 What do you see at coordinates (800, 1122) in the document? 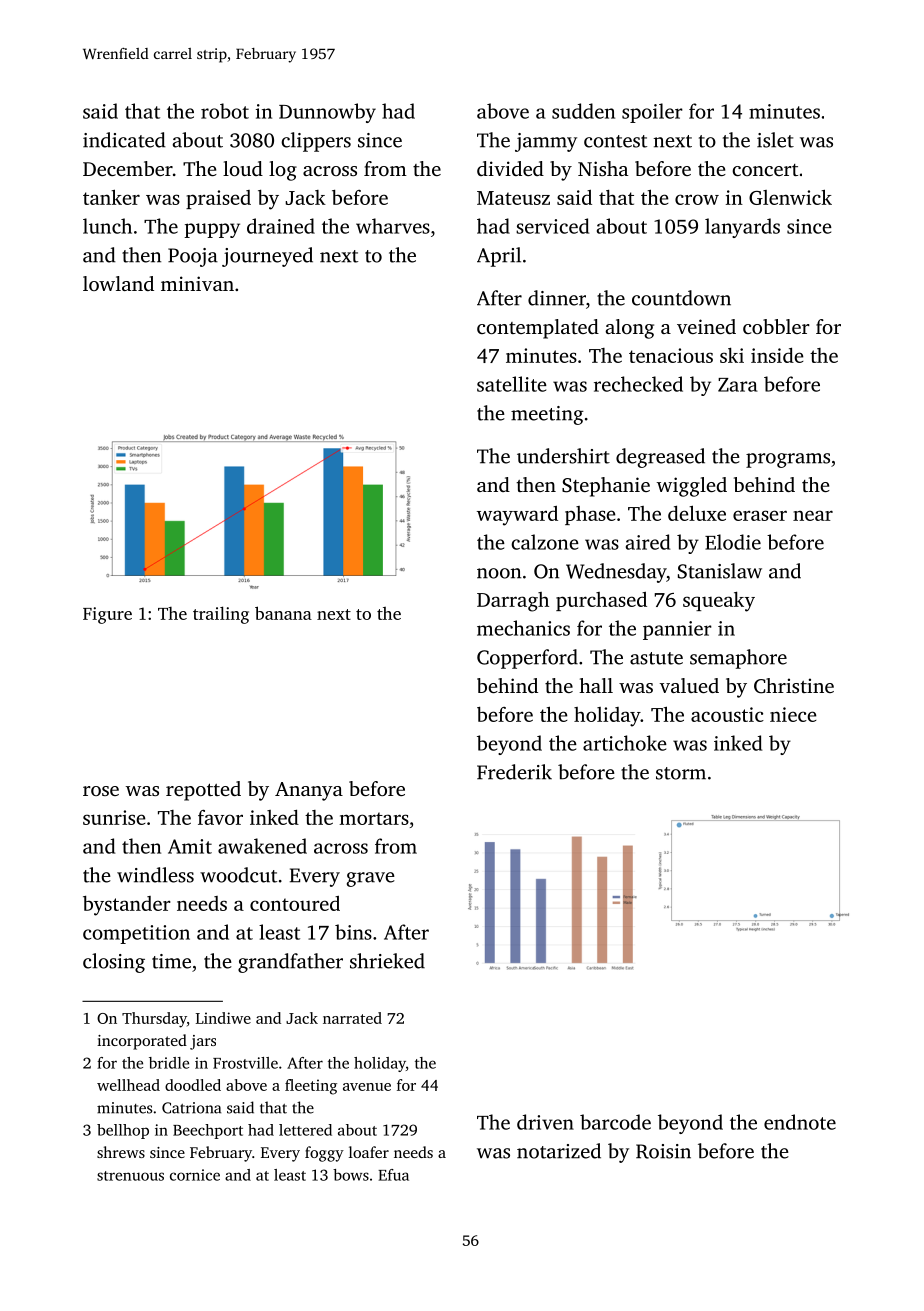
I see `endnote` at bounding box center [800, 1122].
